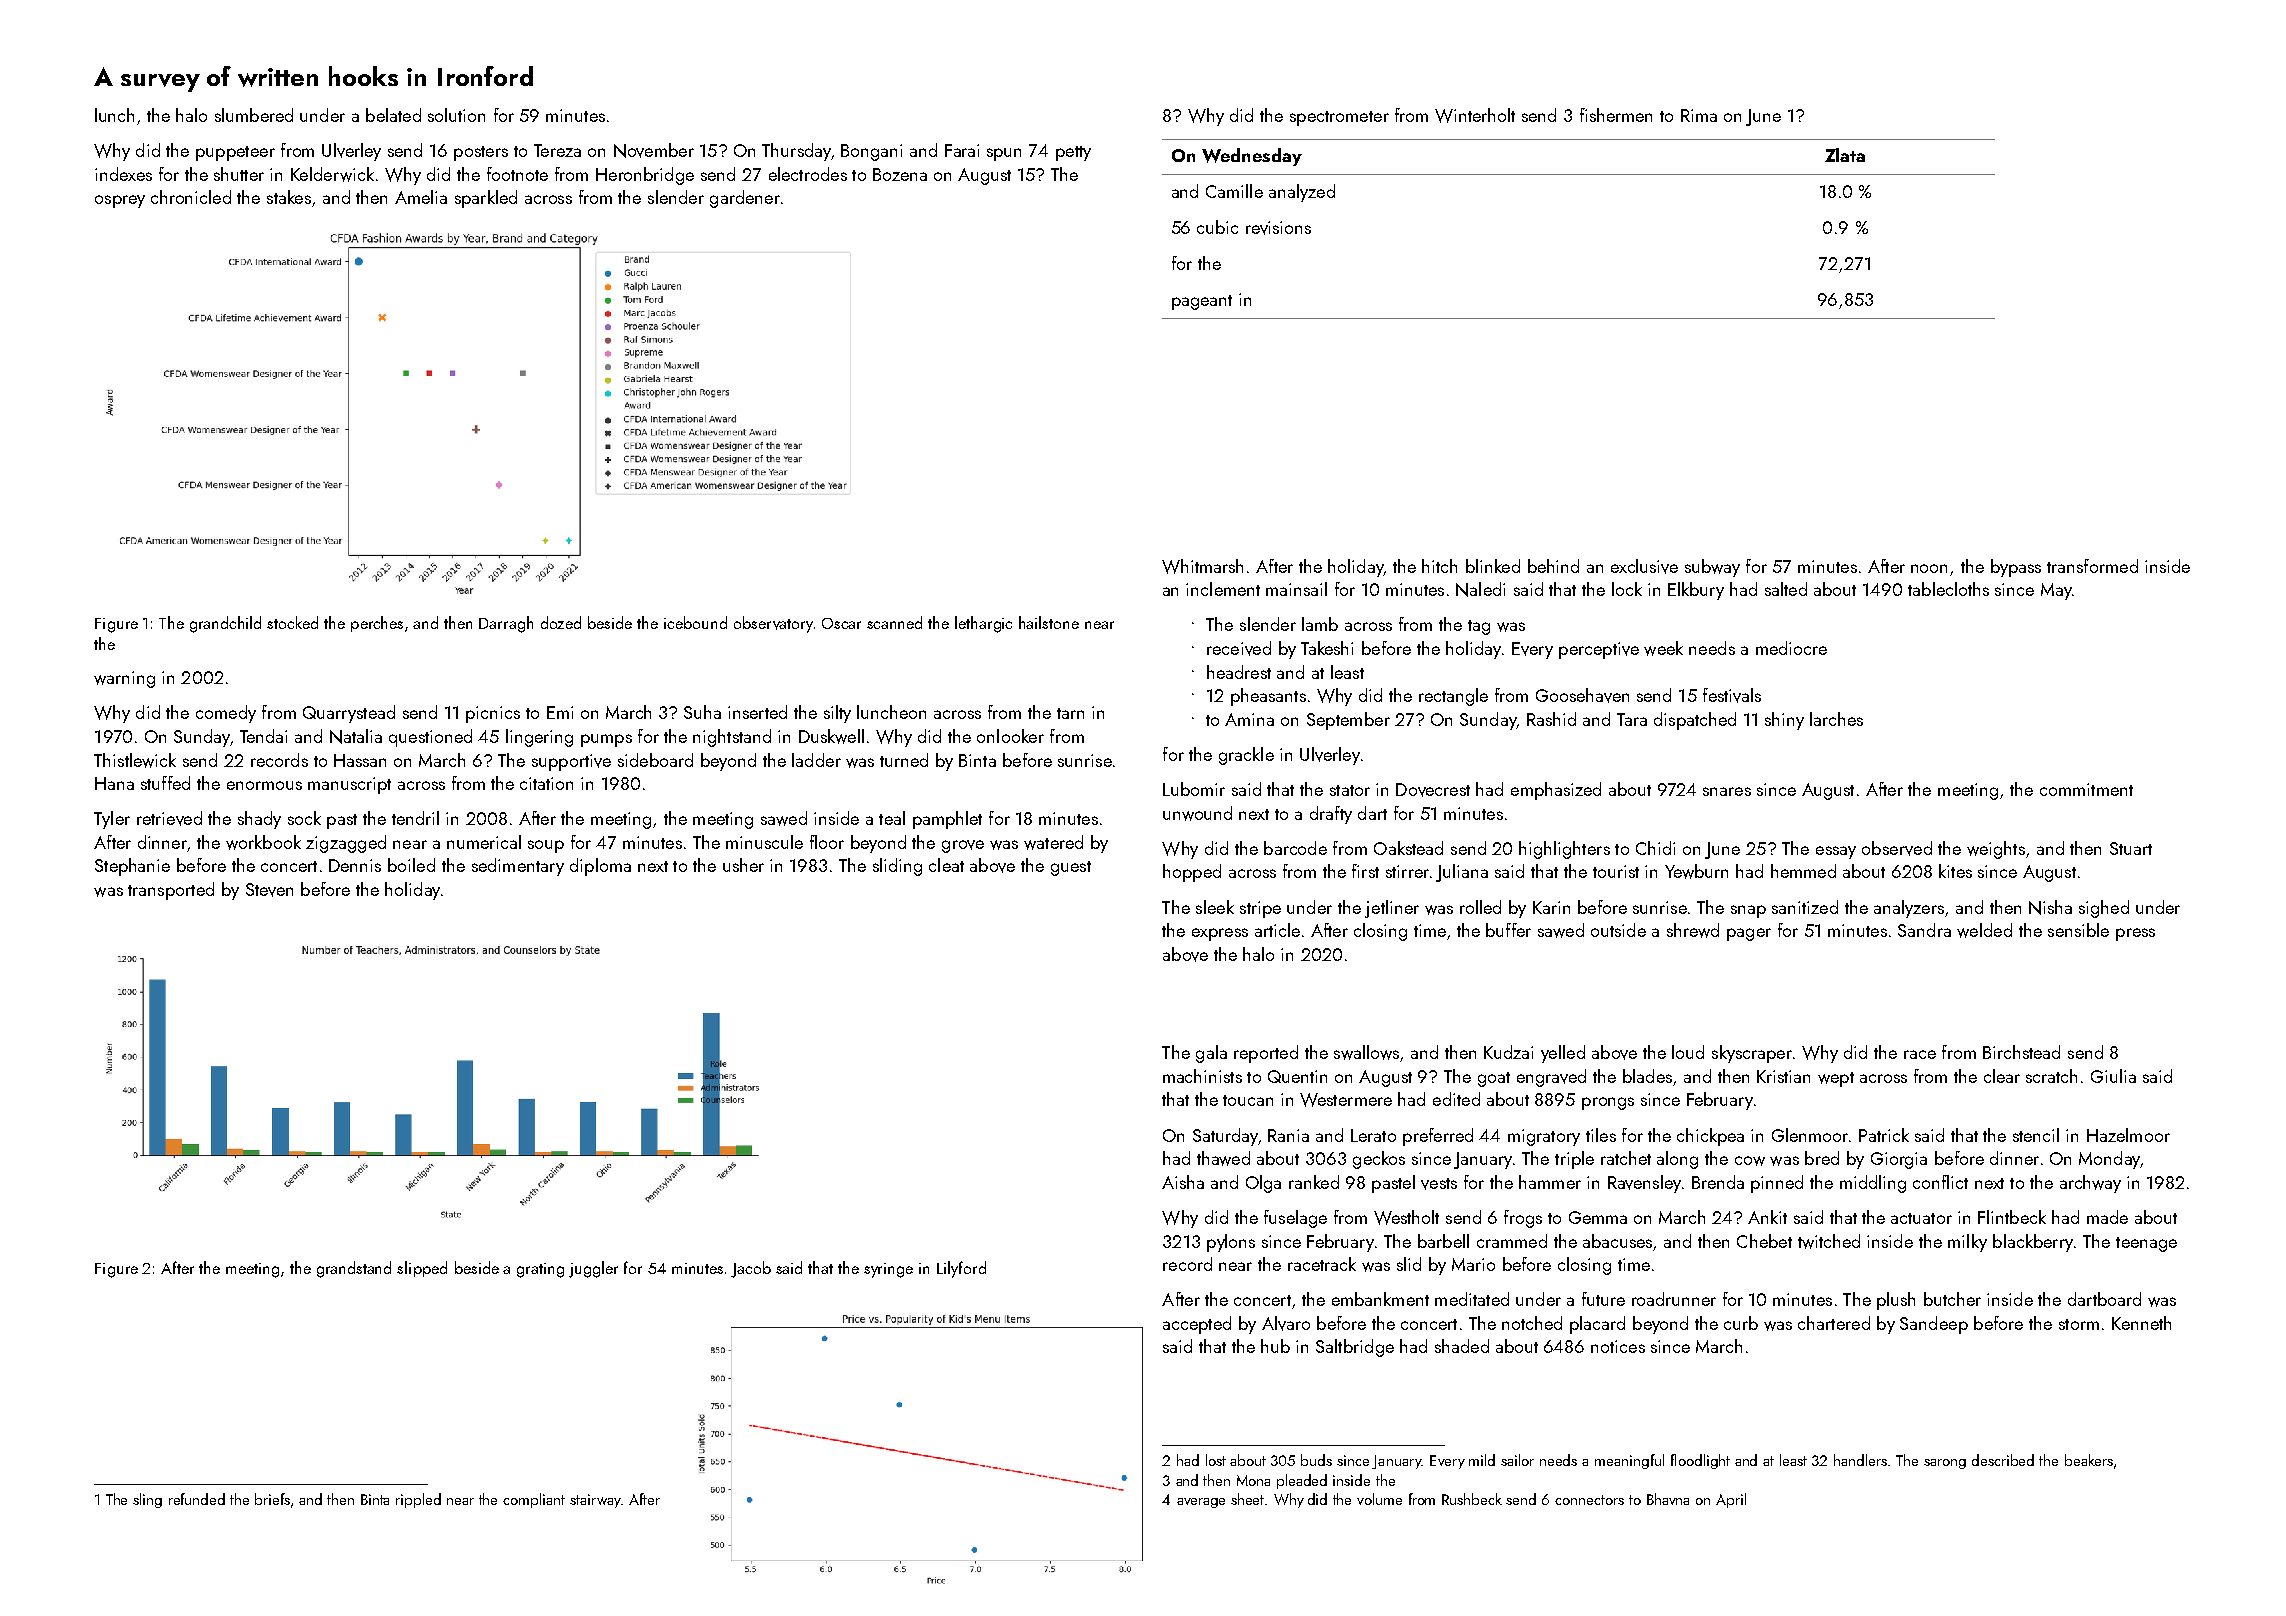  Describe the element at coordinates (235, 153) in the screenshot. I see `puppeteer` at that location.
